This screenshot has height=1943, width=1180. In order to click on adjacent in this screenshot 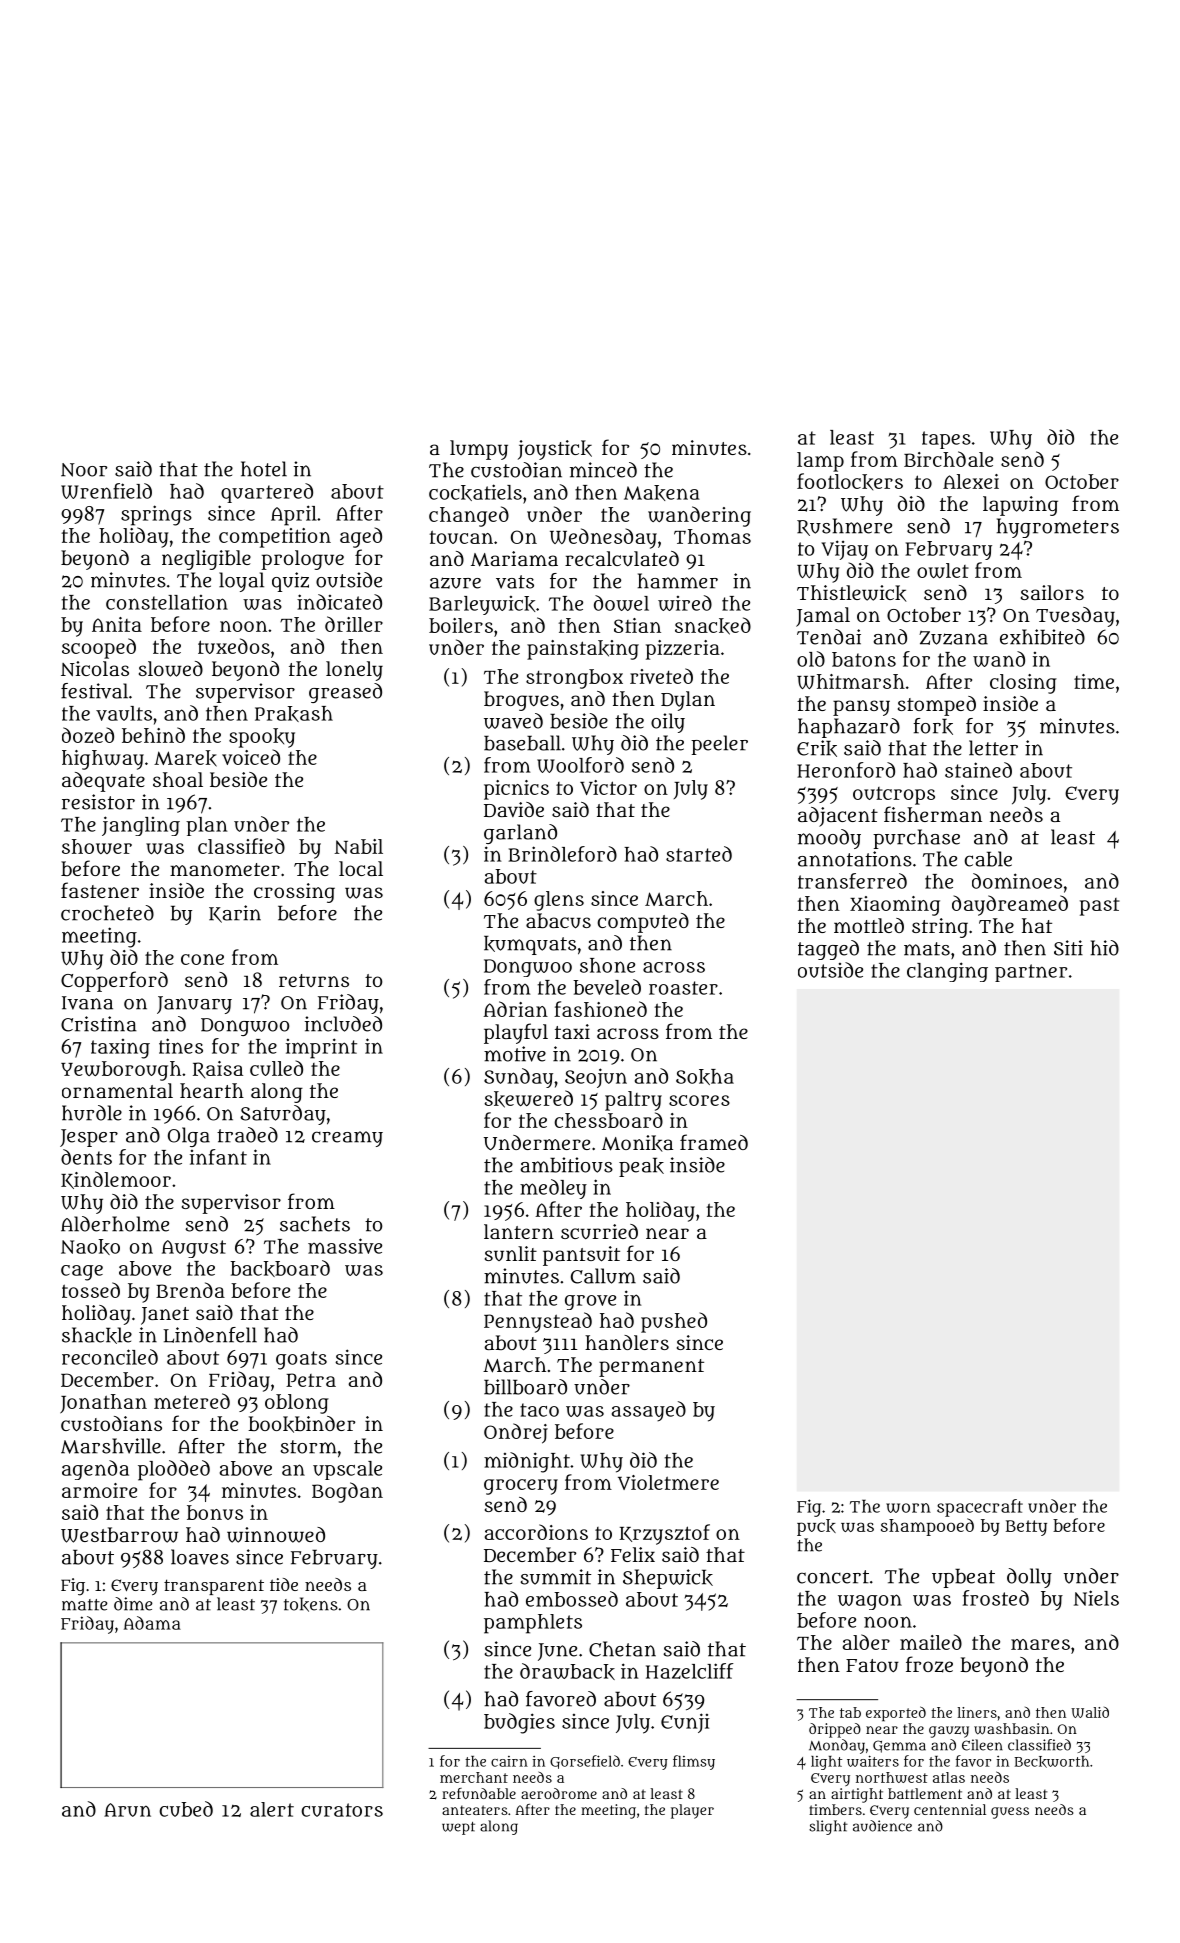, I will do `click(838, 817)`.
